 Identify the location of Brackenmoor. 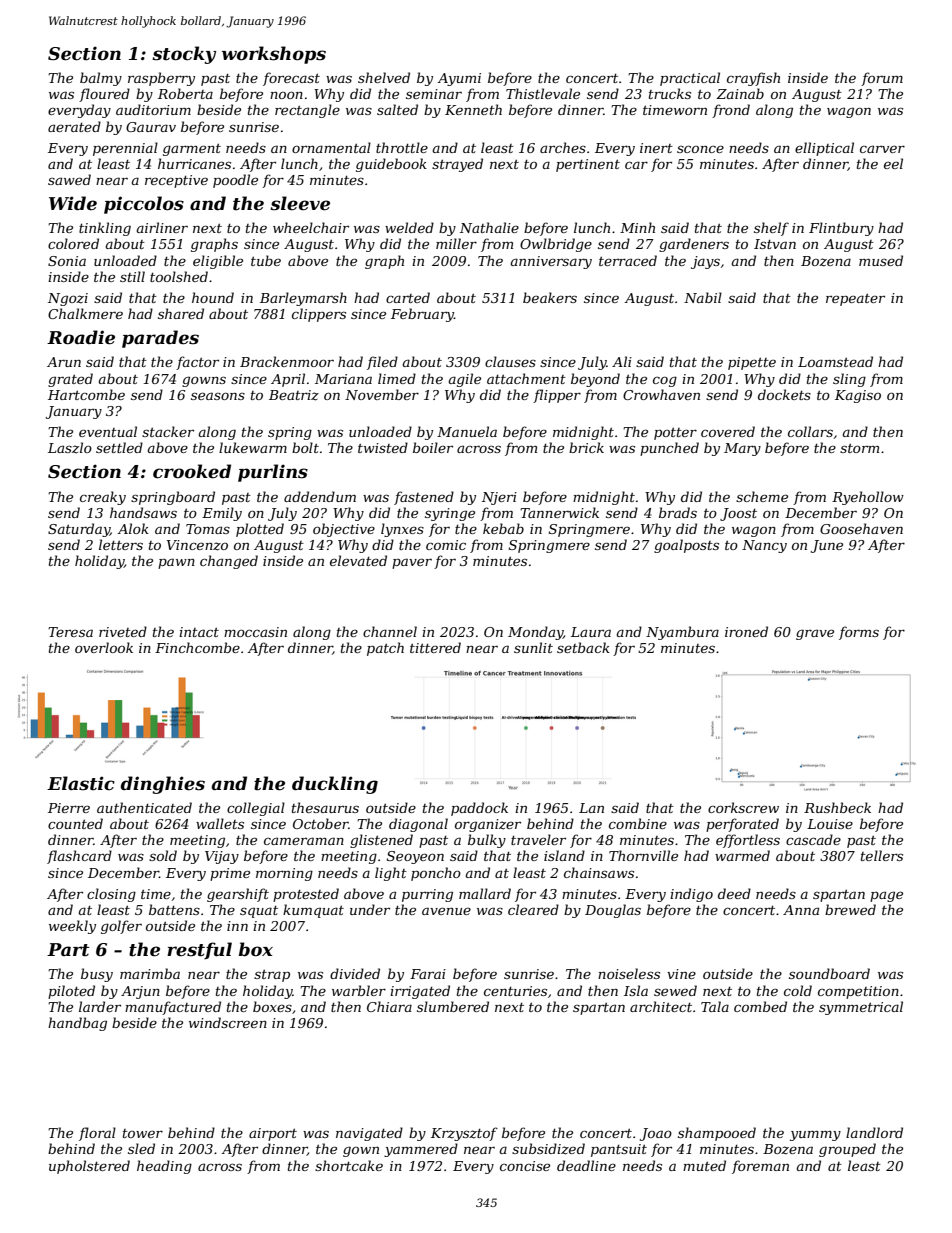
(287, 361).
